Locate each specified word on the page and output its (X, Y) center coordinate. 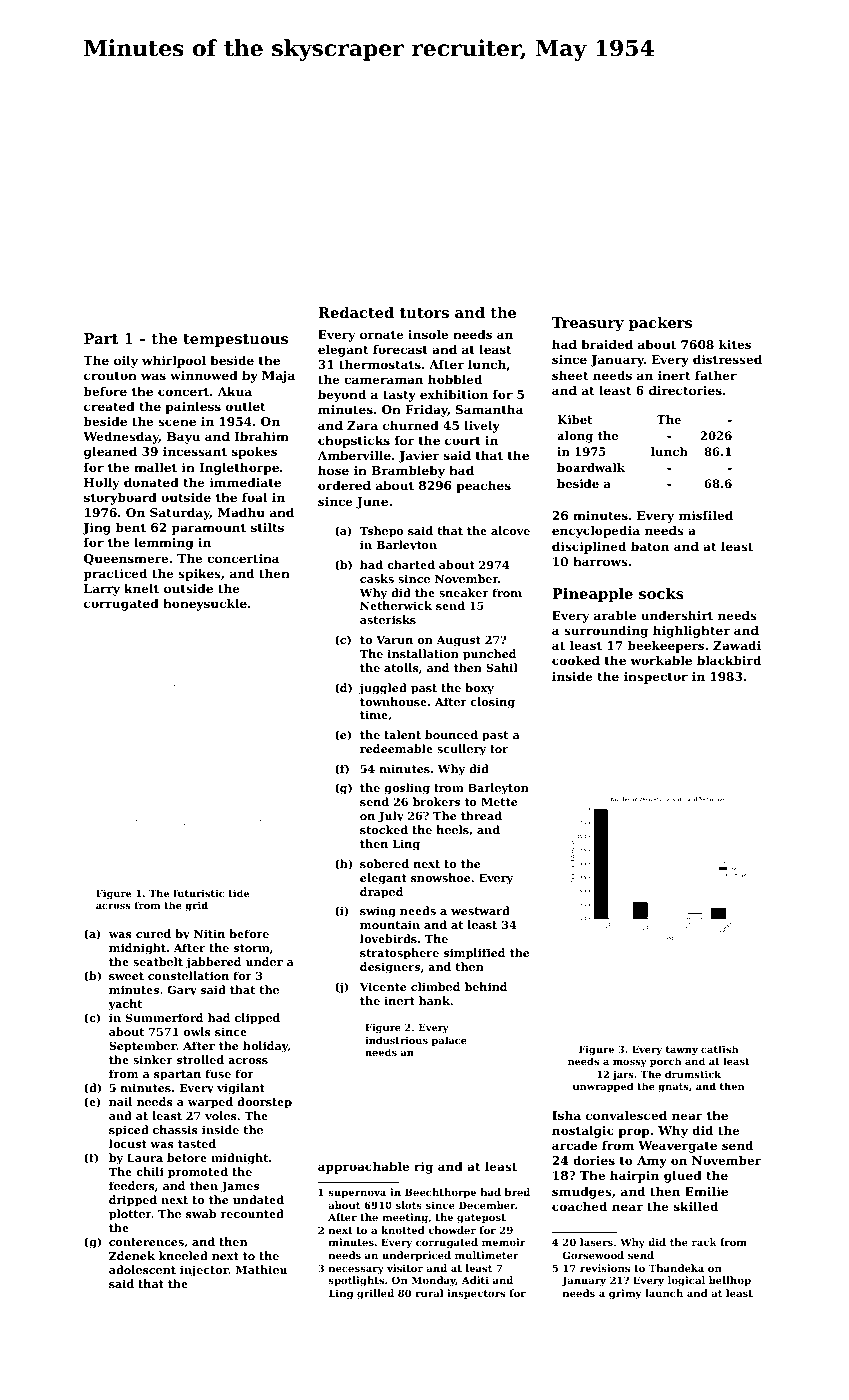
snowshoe (440, 877)
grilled (375, 1294)
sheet (570, 375)
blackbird (729, 660)
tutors (424, 313)
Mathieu (261, 1269)
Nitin (209, 933)
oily (126, 362)
